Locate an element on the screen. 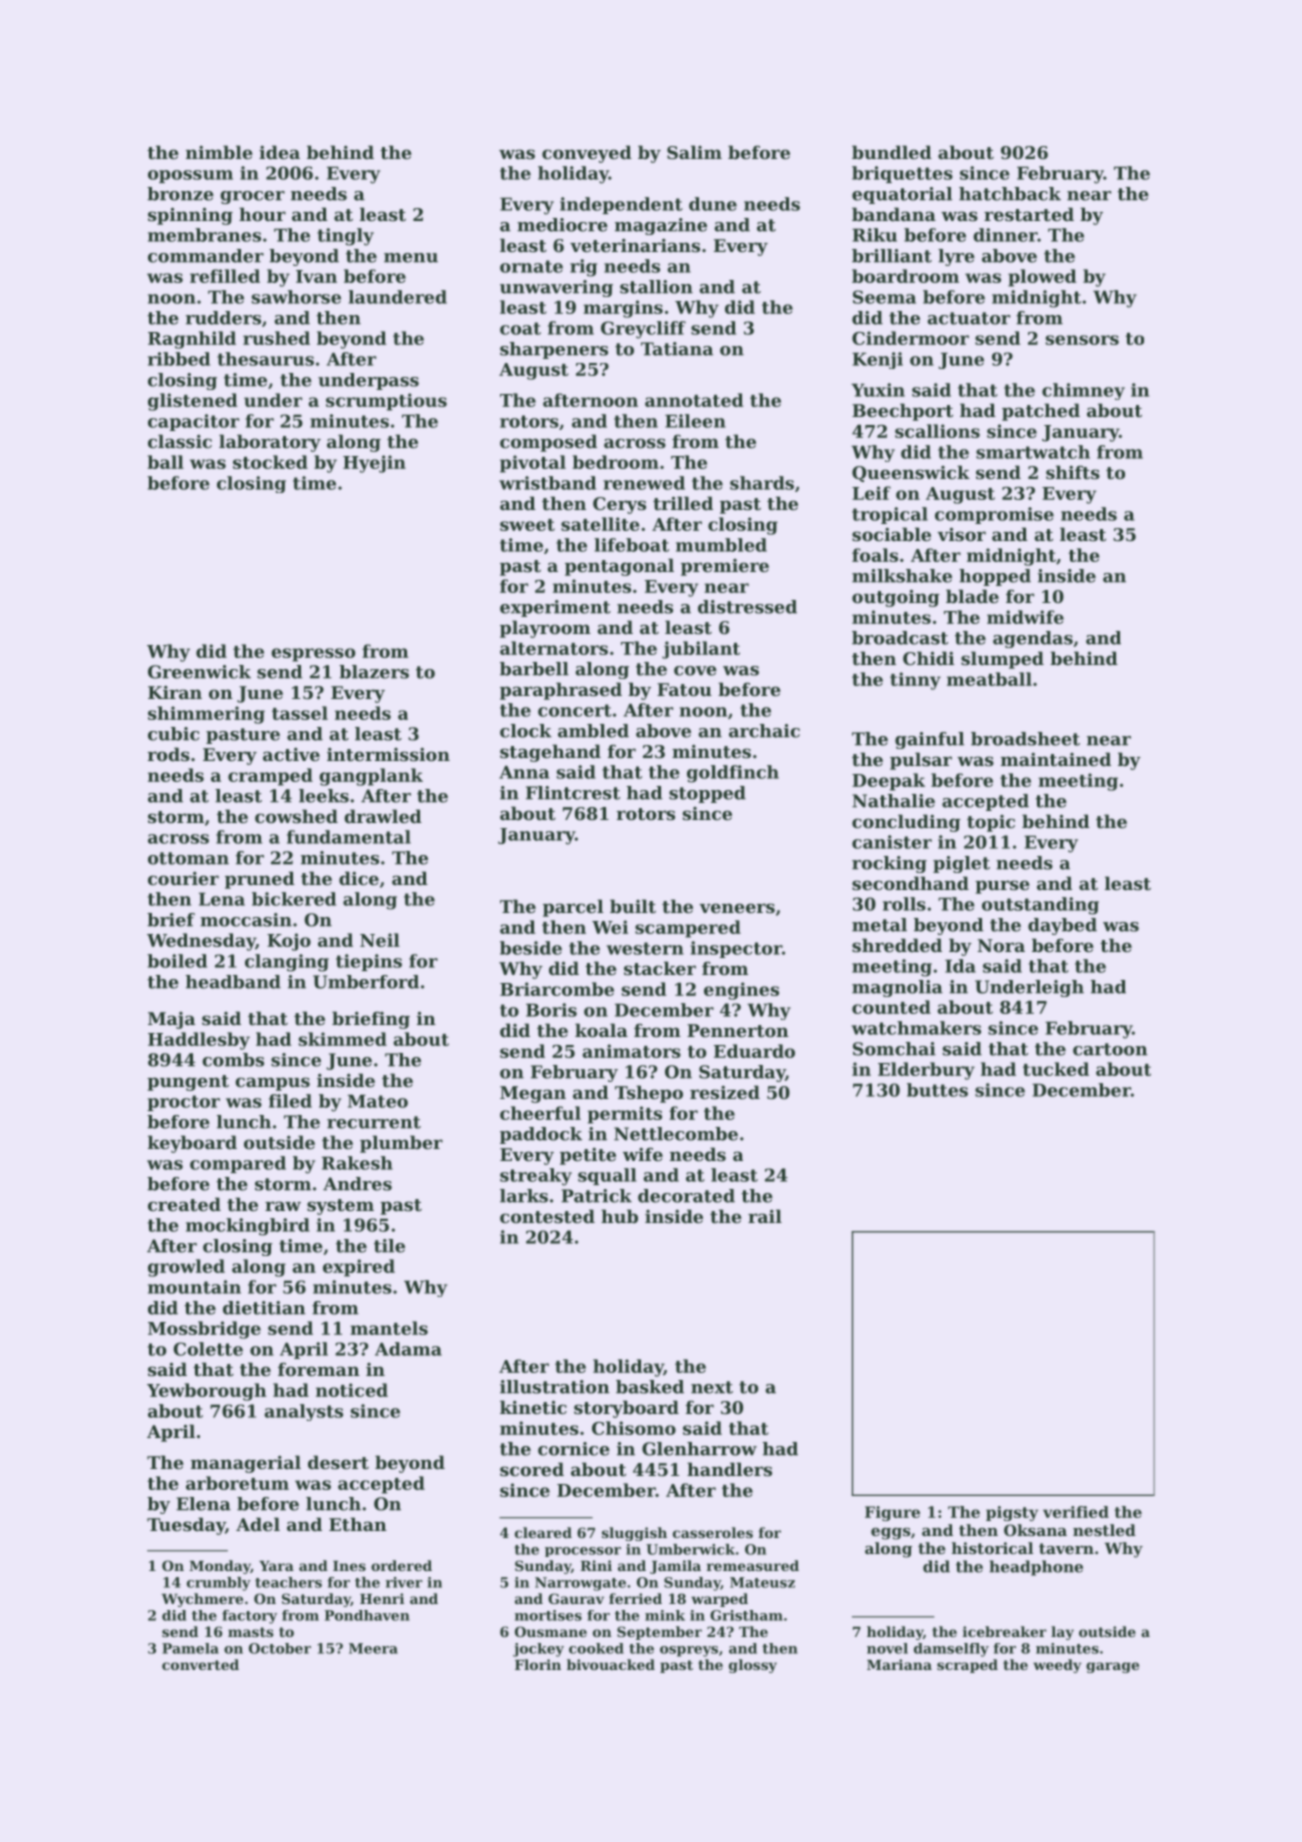 Image resolution: width=1302 pixels, height=1842 pixels. ribbed is located at coordinates (179, 359).
